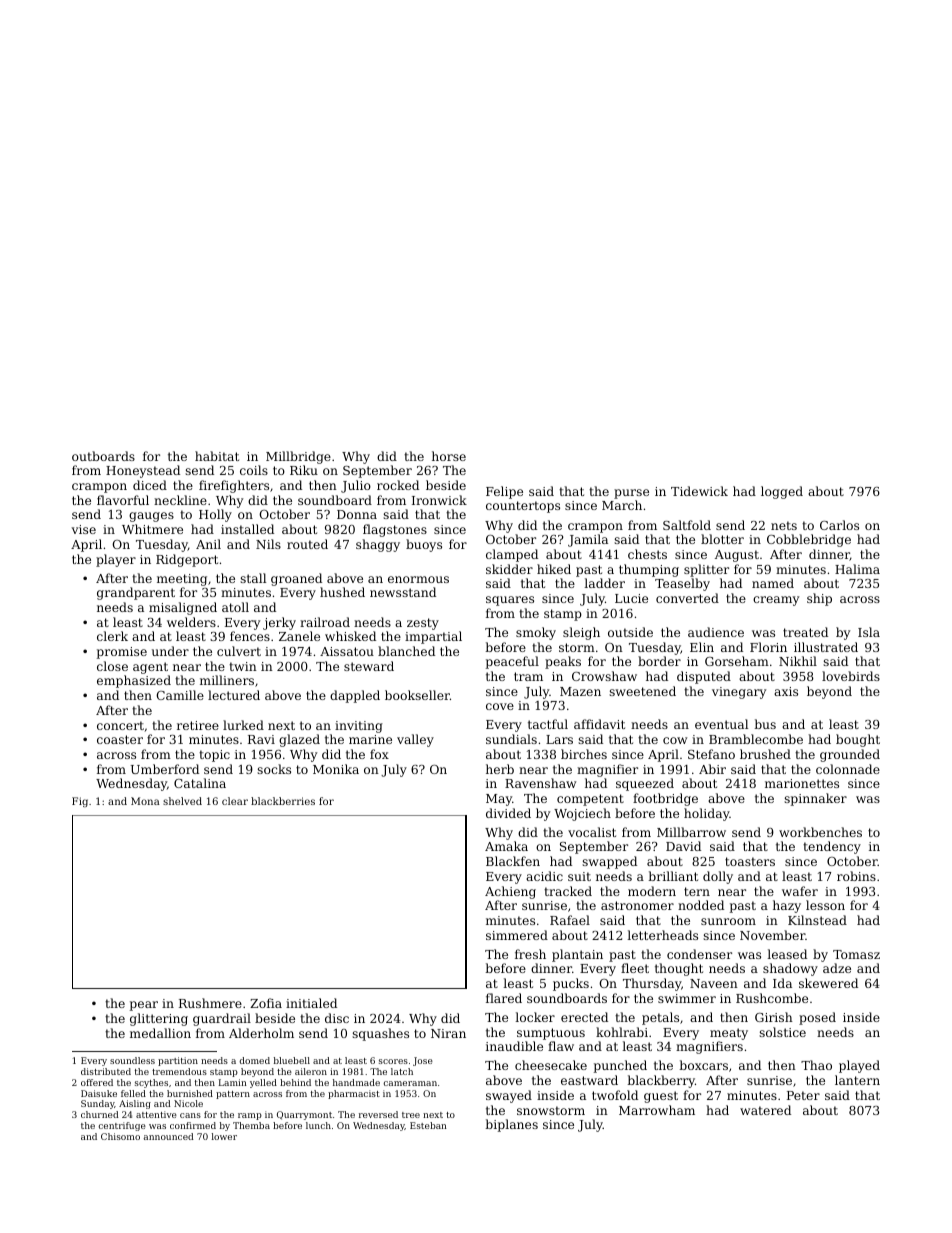 The width and height of the image is (952, 1233). Describe the element at coordinates (828, 983) in the image. I see `skewered` at that location.
